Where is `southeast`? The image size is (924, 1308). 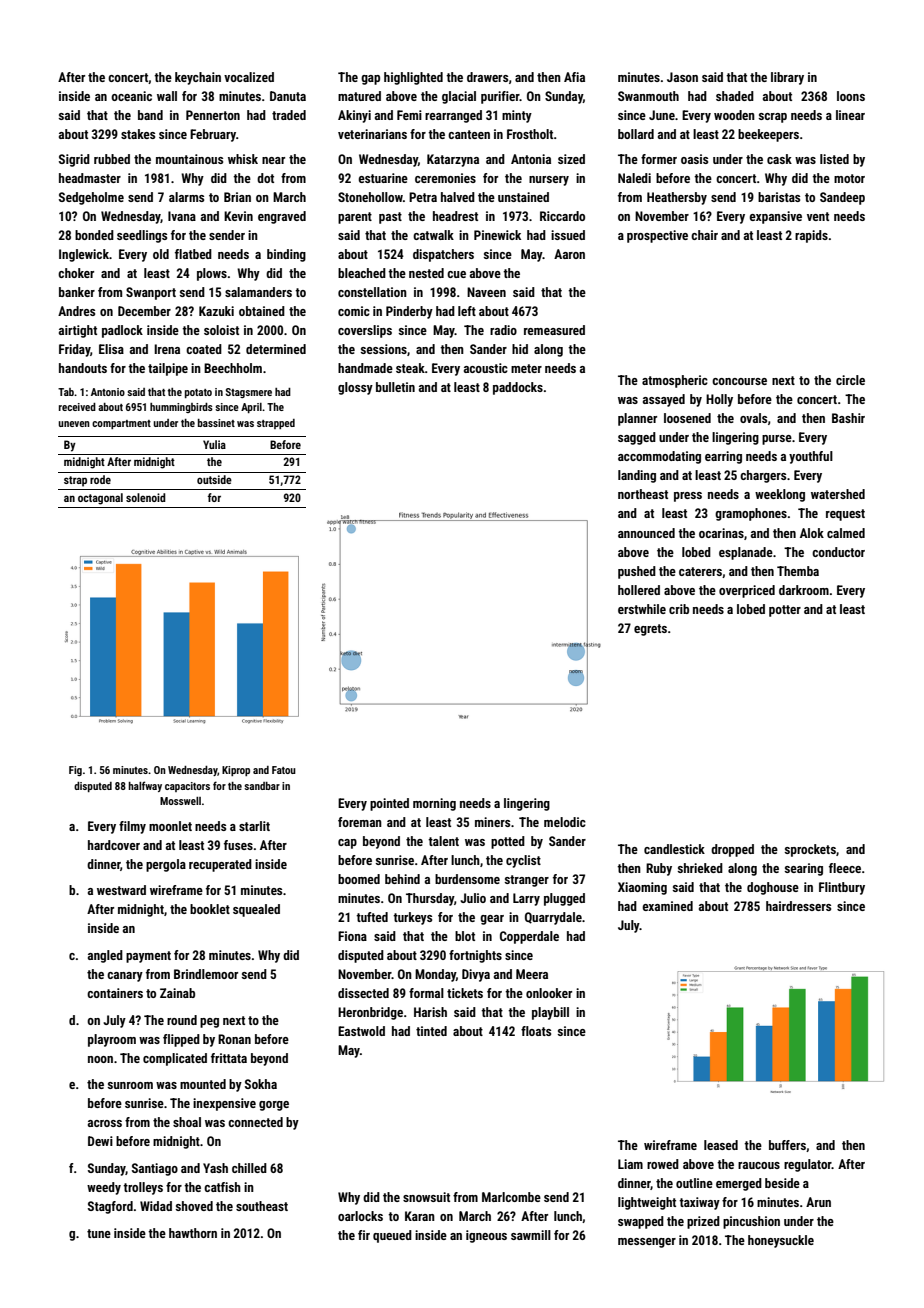
southeast is located at coordinates (262, 1206).
